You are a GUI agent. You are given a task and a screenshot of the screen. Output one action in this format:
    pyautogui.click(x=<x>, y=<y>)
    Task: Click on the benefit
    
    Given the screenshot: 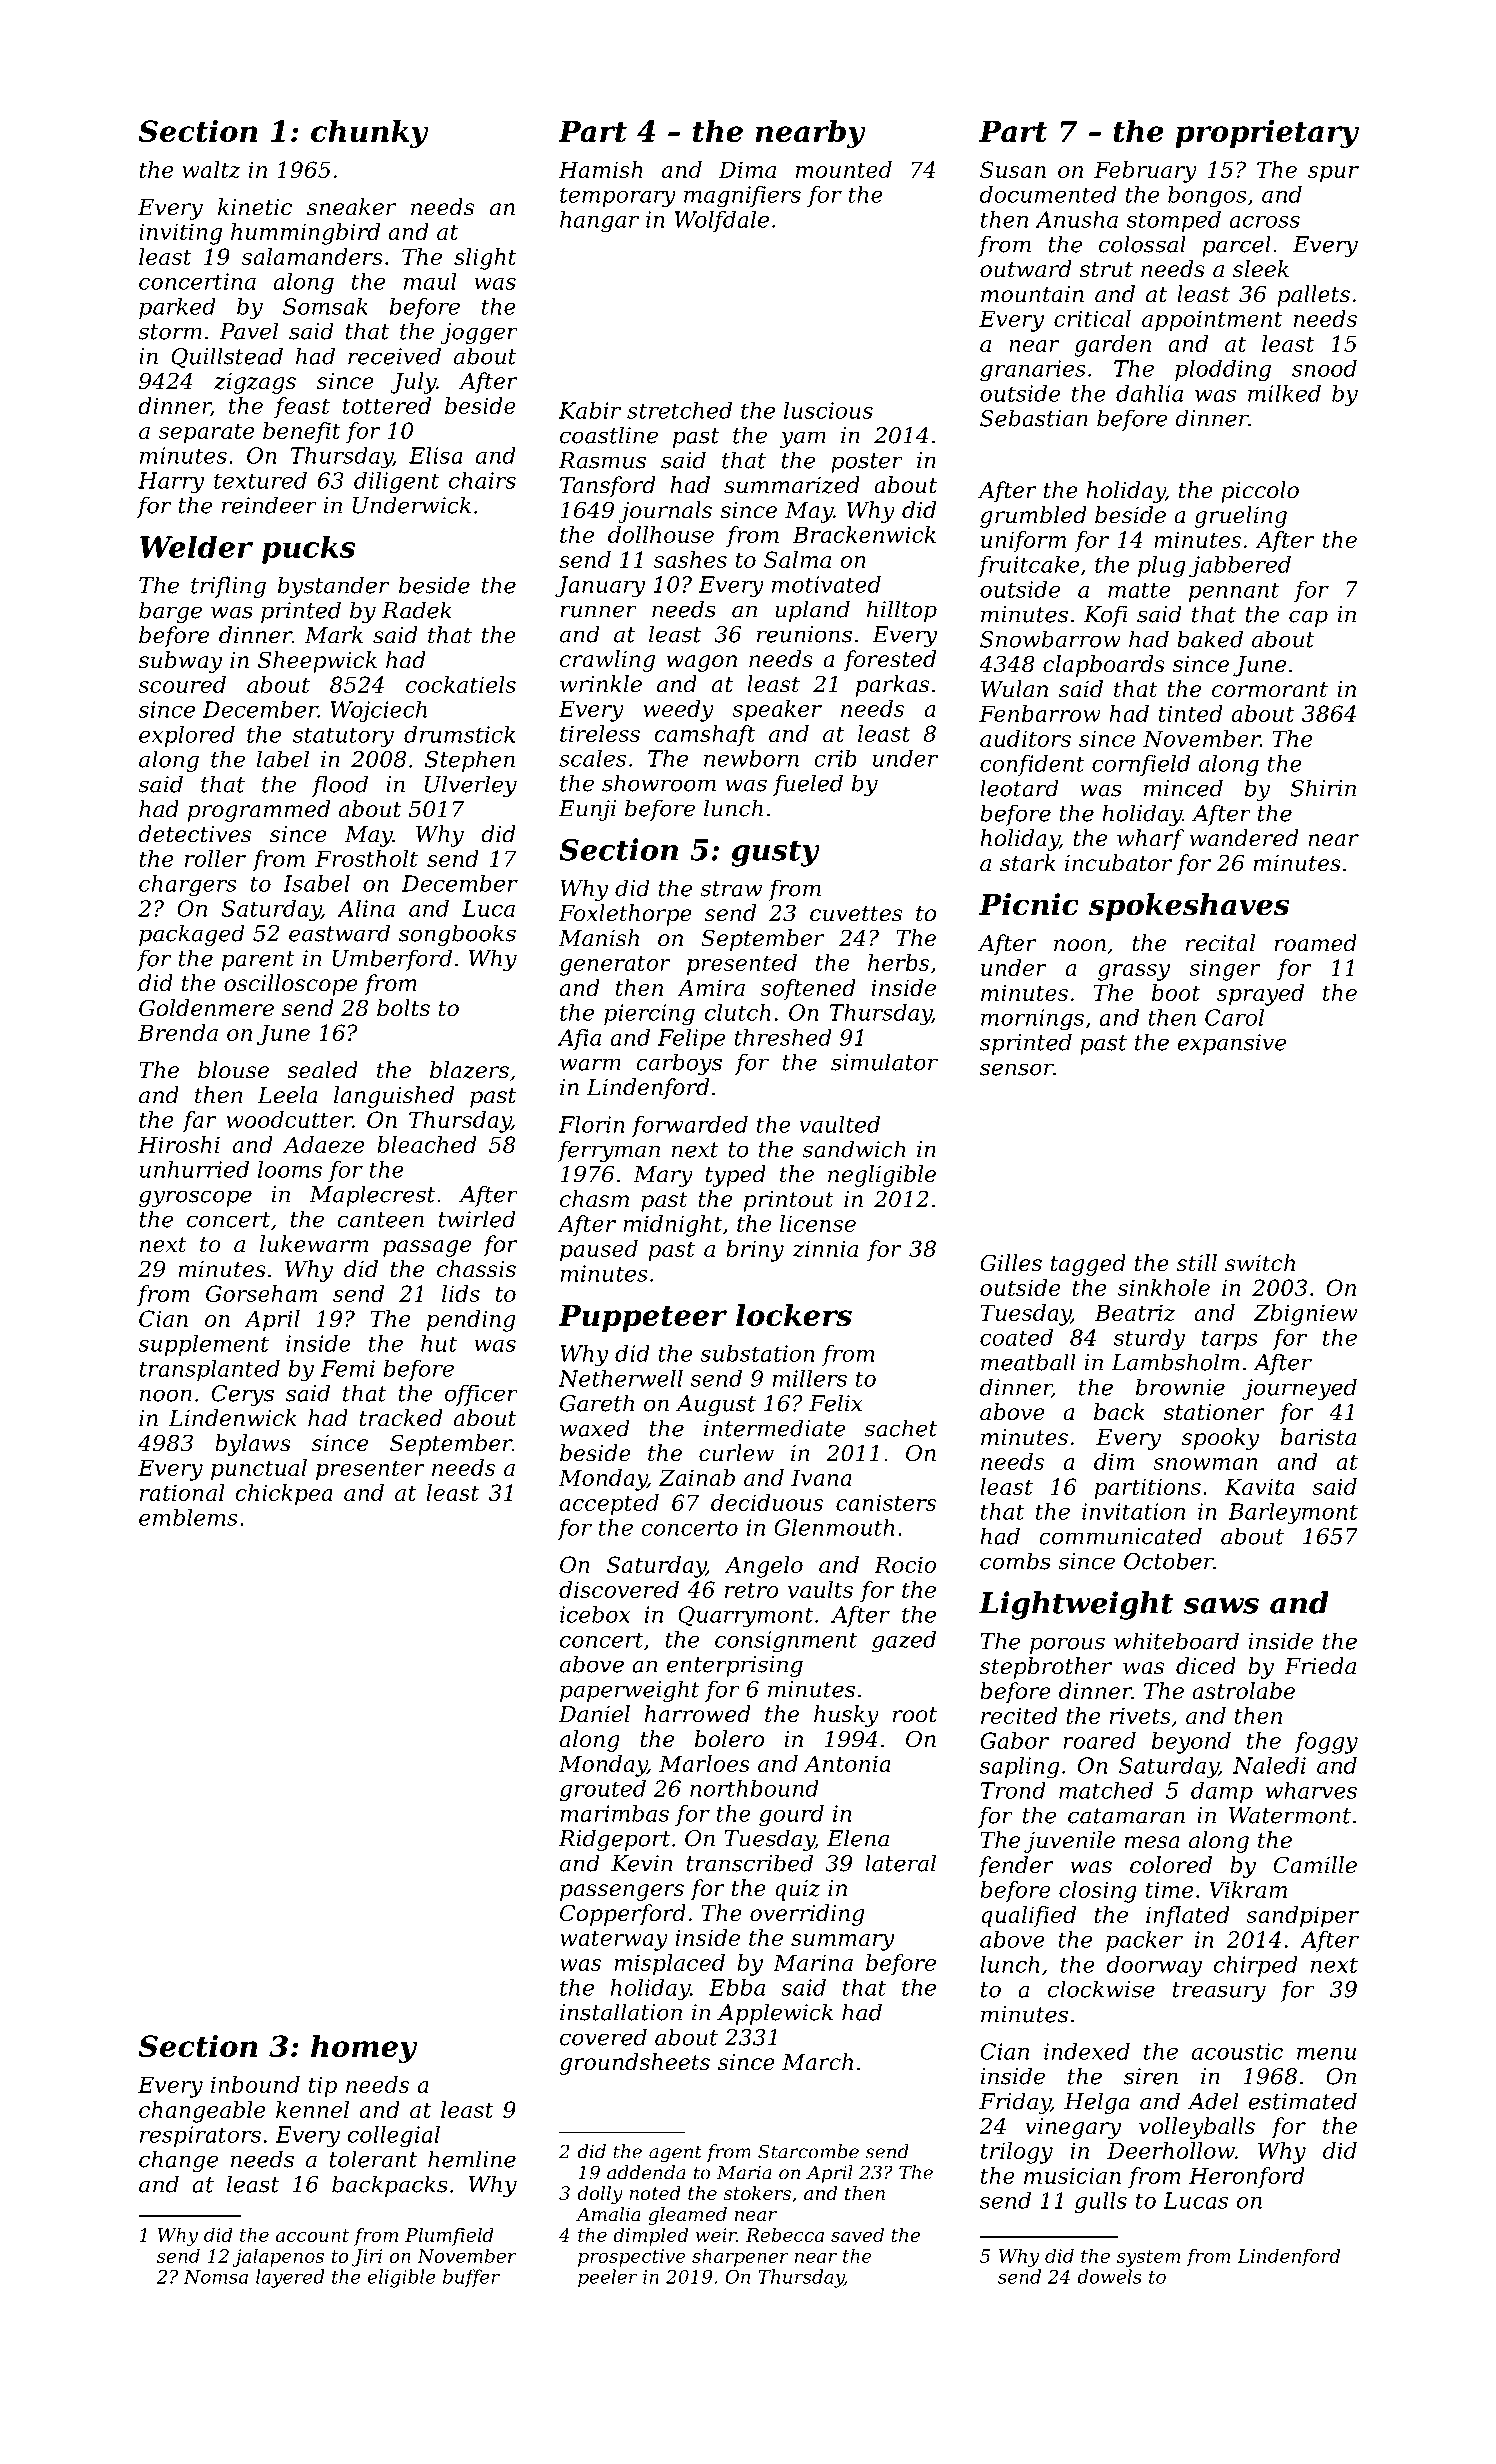 What is the action you would take?
    pyautogui.click(x=302, y=432)
